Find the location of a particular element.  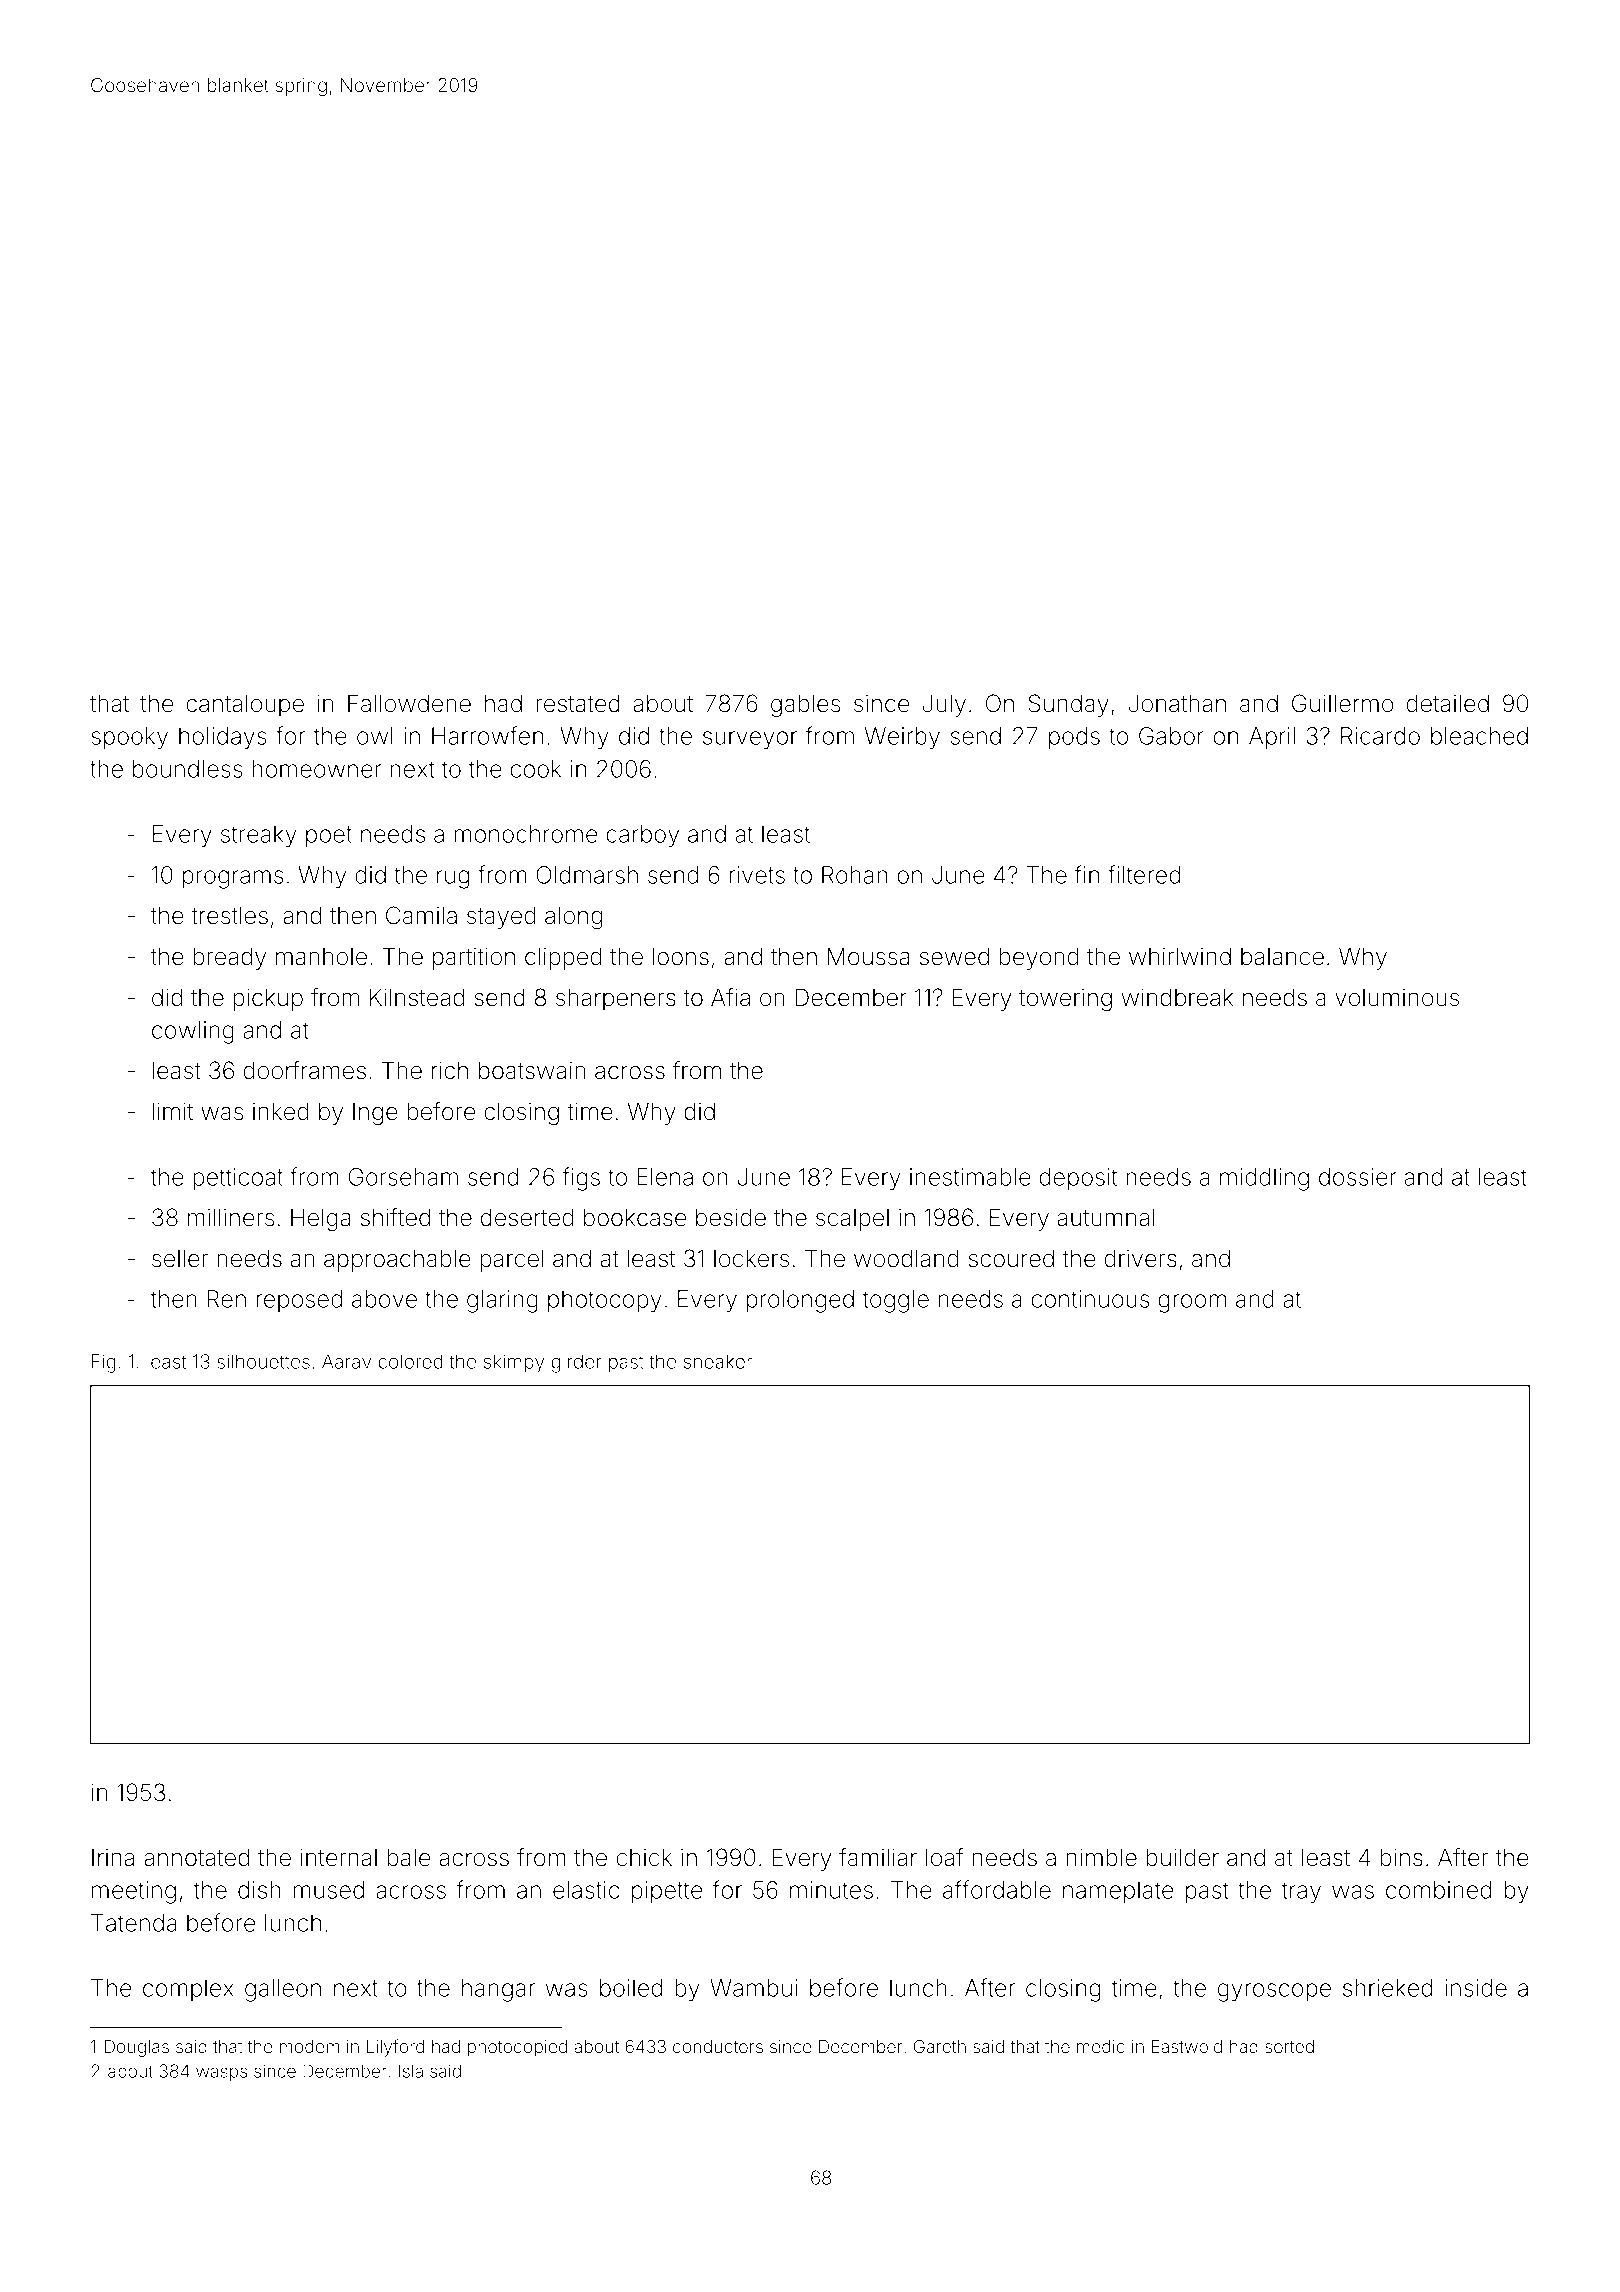

dossier is located at coordinates (1357, 1177).
